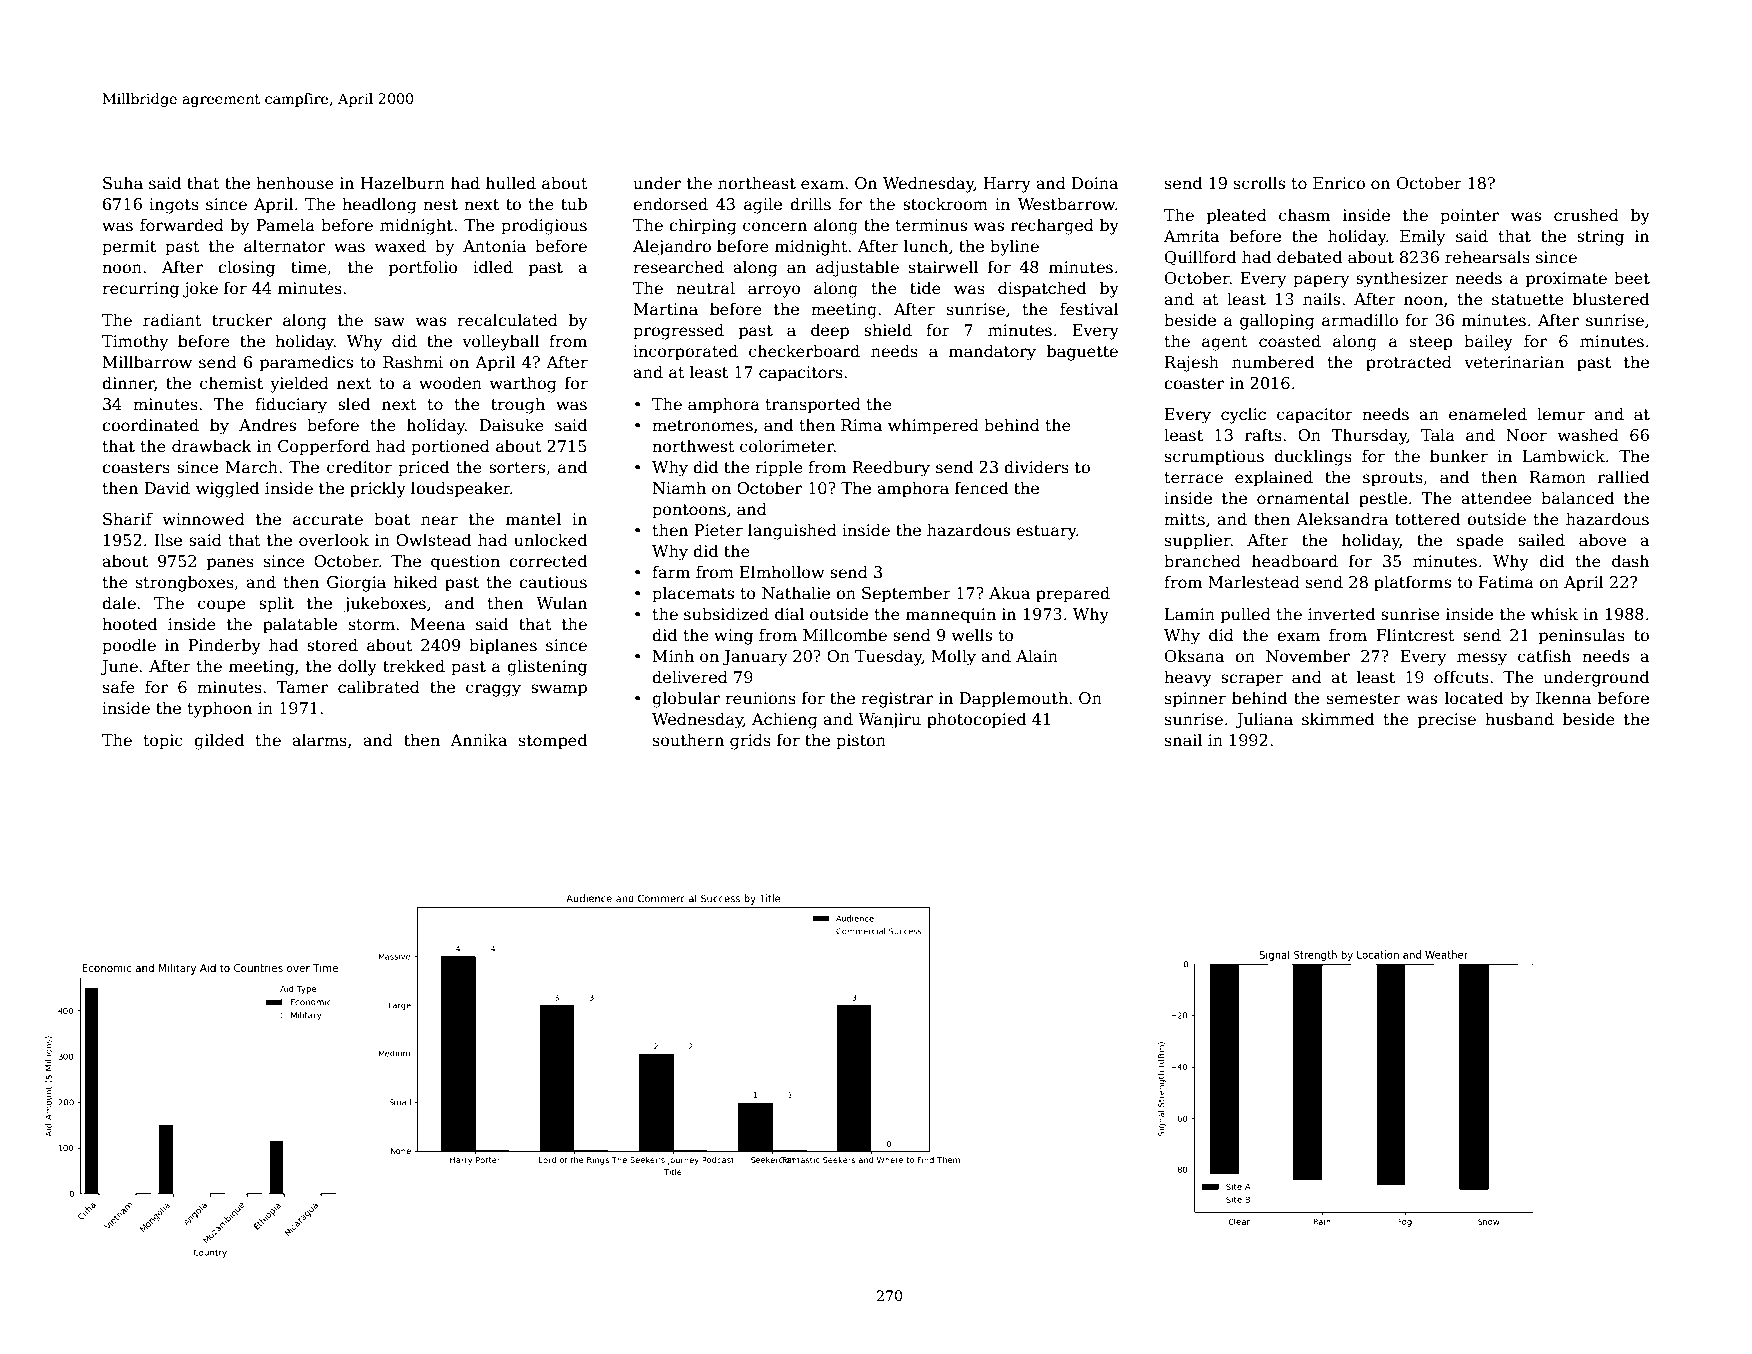  What do you see at coordinates (678, 331) in the screenshot?
I see `progressed` at bounding box center [678, 331].
